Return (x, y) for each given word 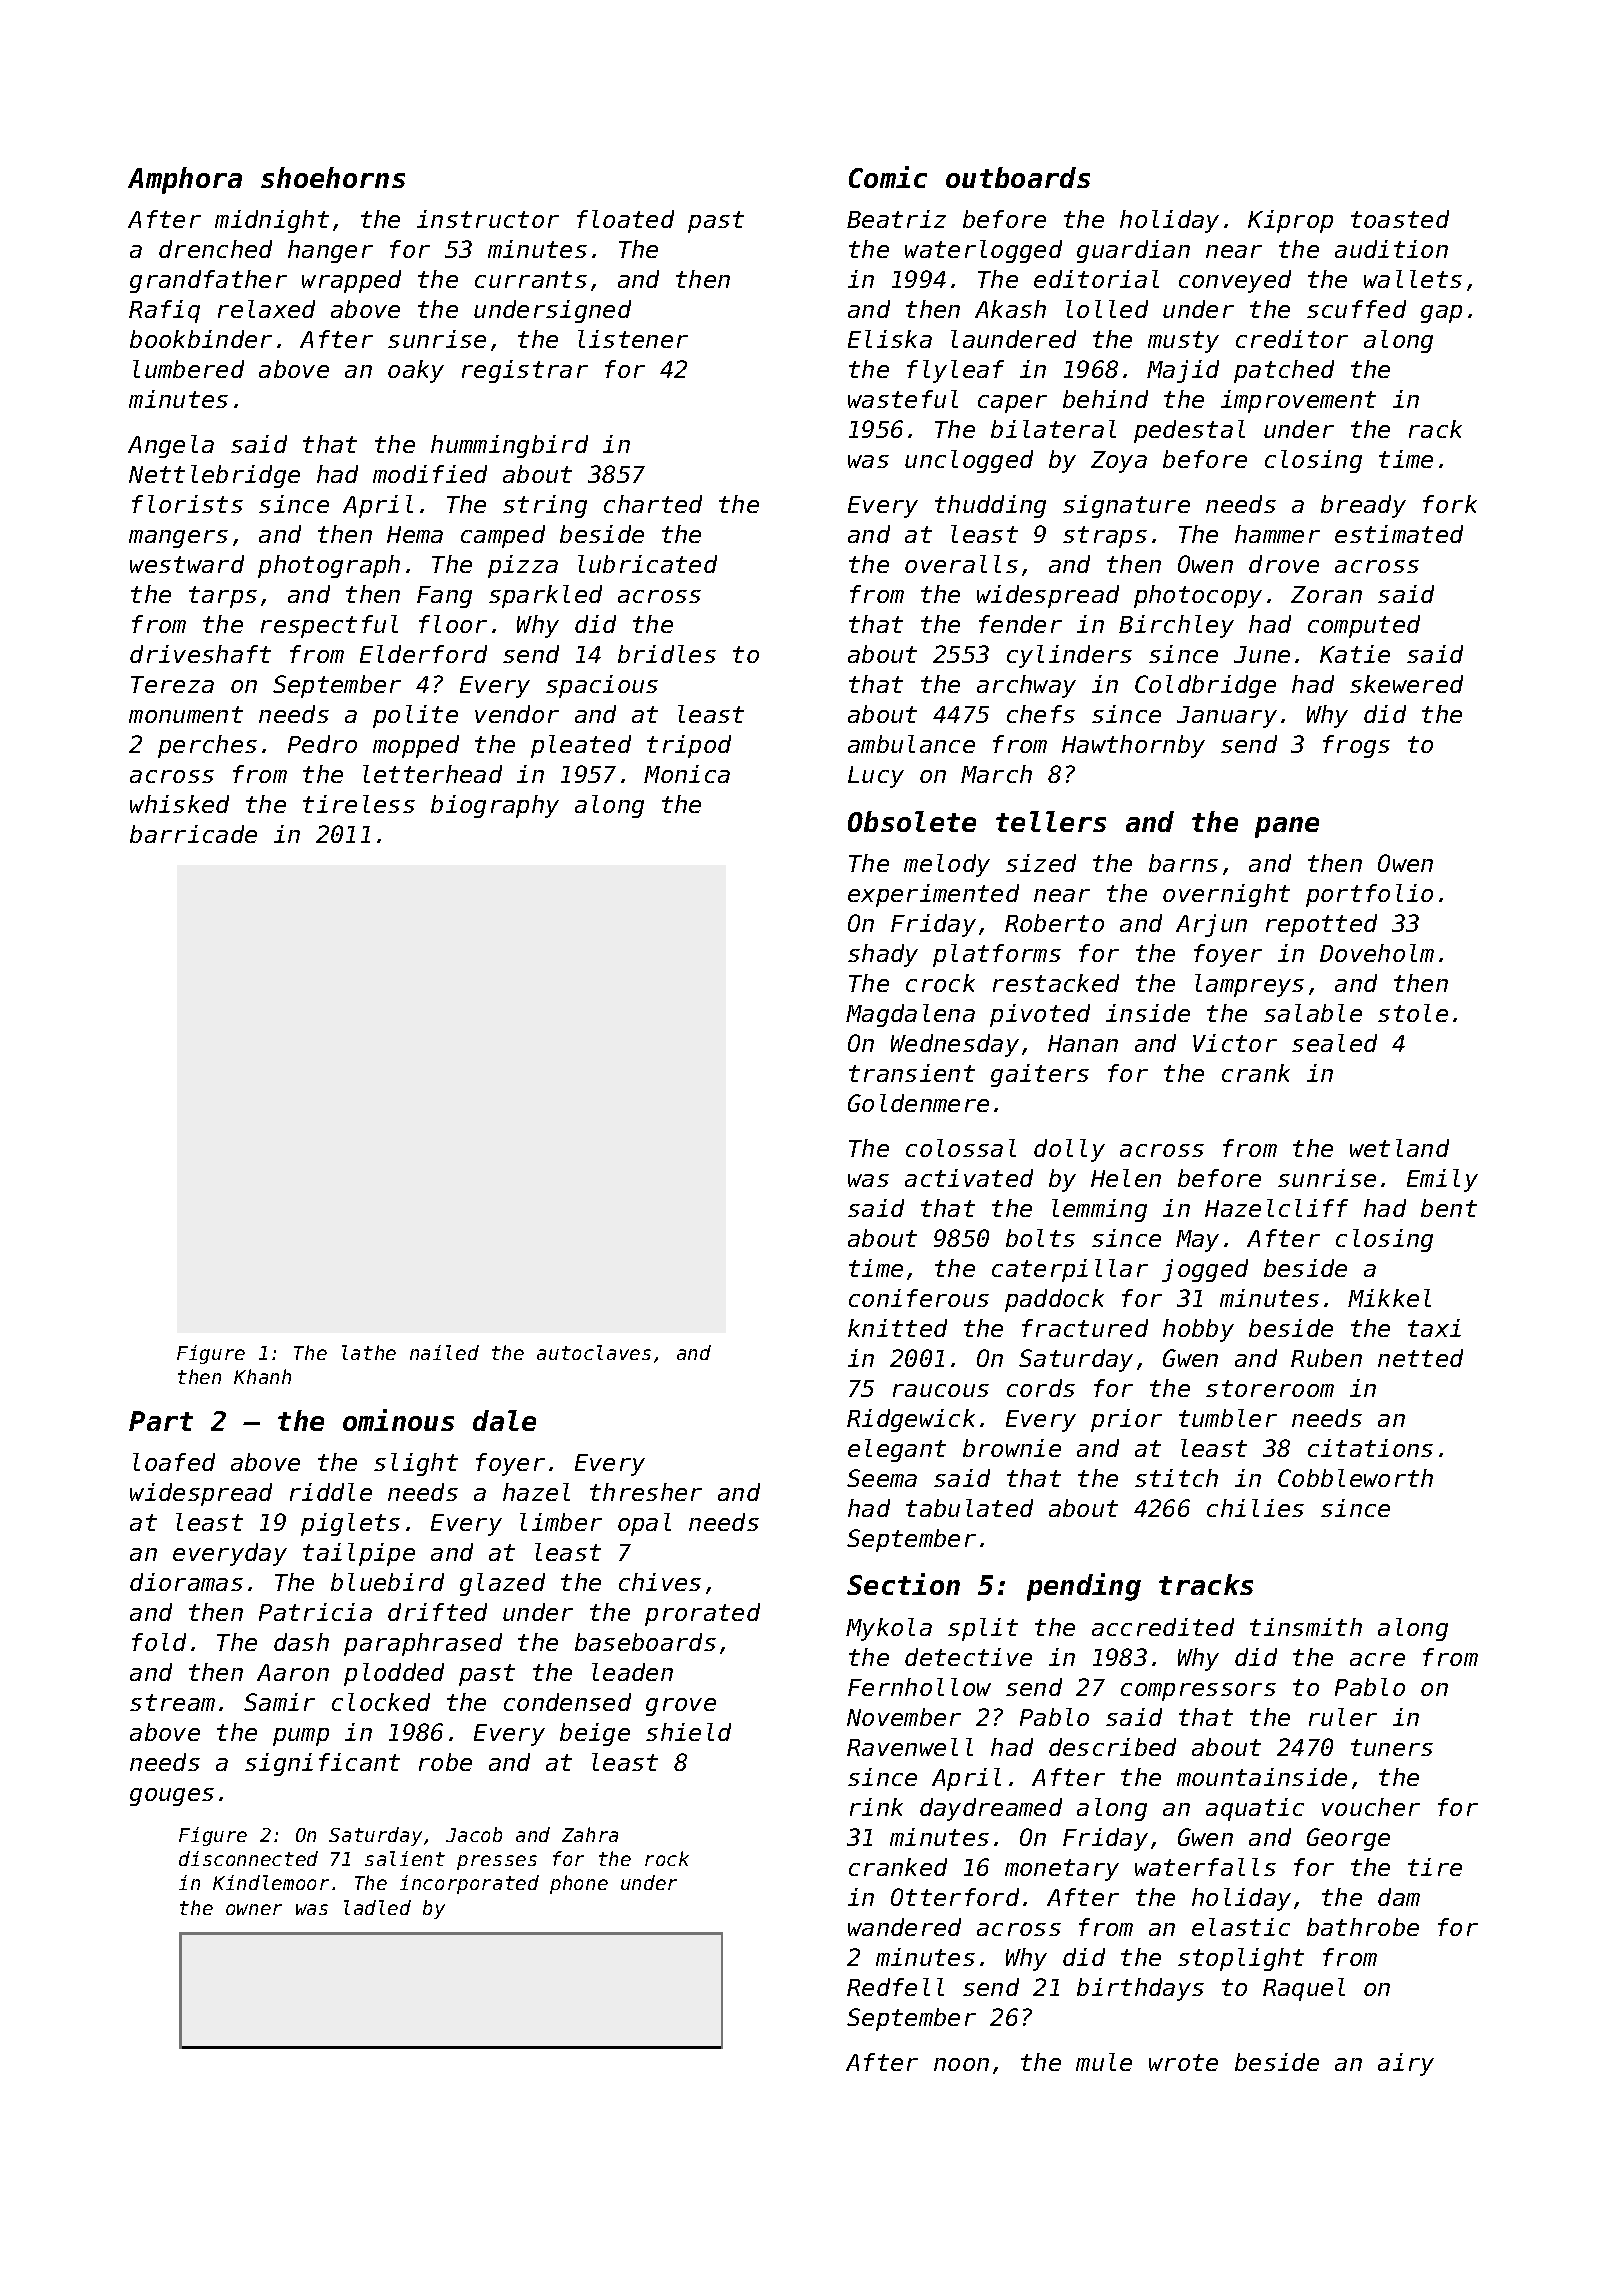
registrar (525, 371)
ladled (377, 1907)
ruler (1343, 1717)
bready (1363, 506)
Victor (1235, 1043)
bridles (667, 654)
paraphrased (423, 1644)
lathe (369, 1352)
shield (688, 1732)
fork (1450, 504)
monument (186, 714)
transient (912, 1073)
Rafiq (164, 311)
